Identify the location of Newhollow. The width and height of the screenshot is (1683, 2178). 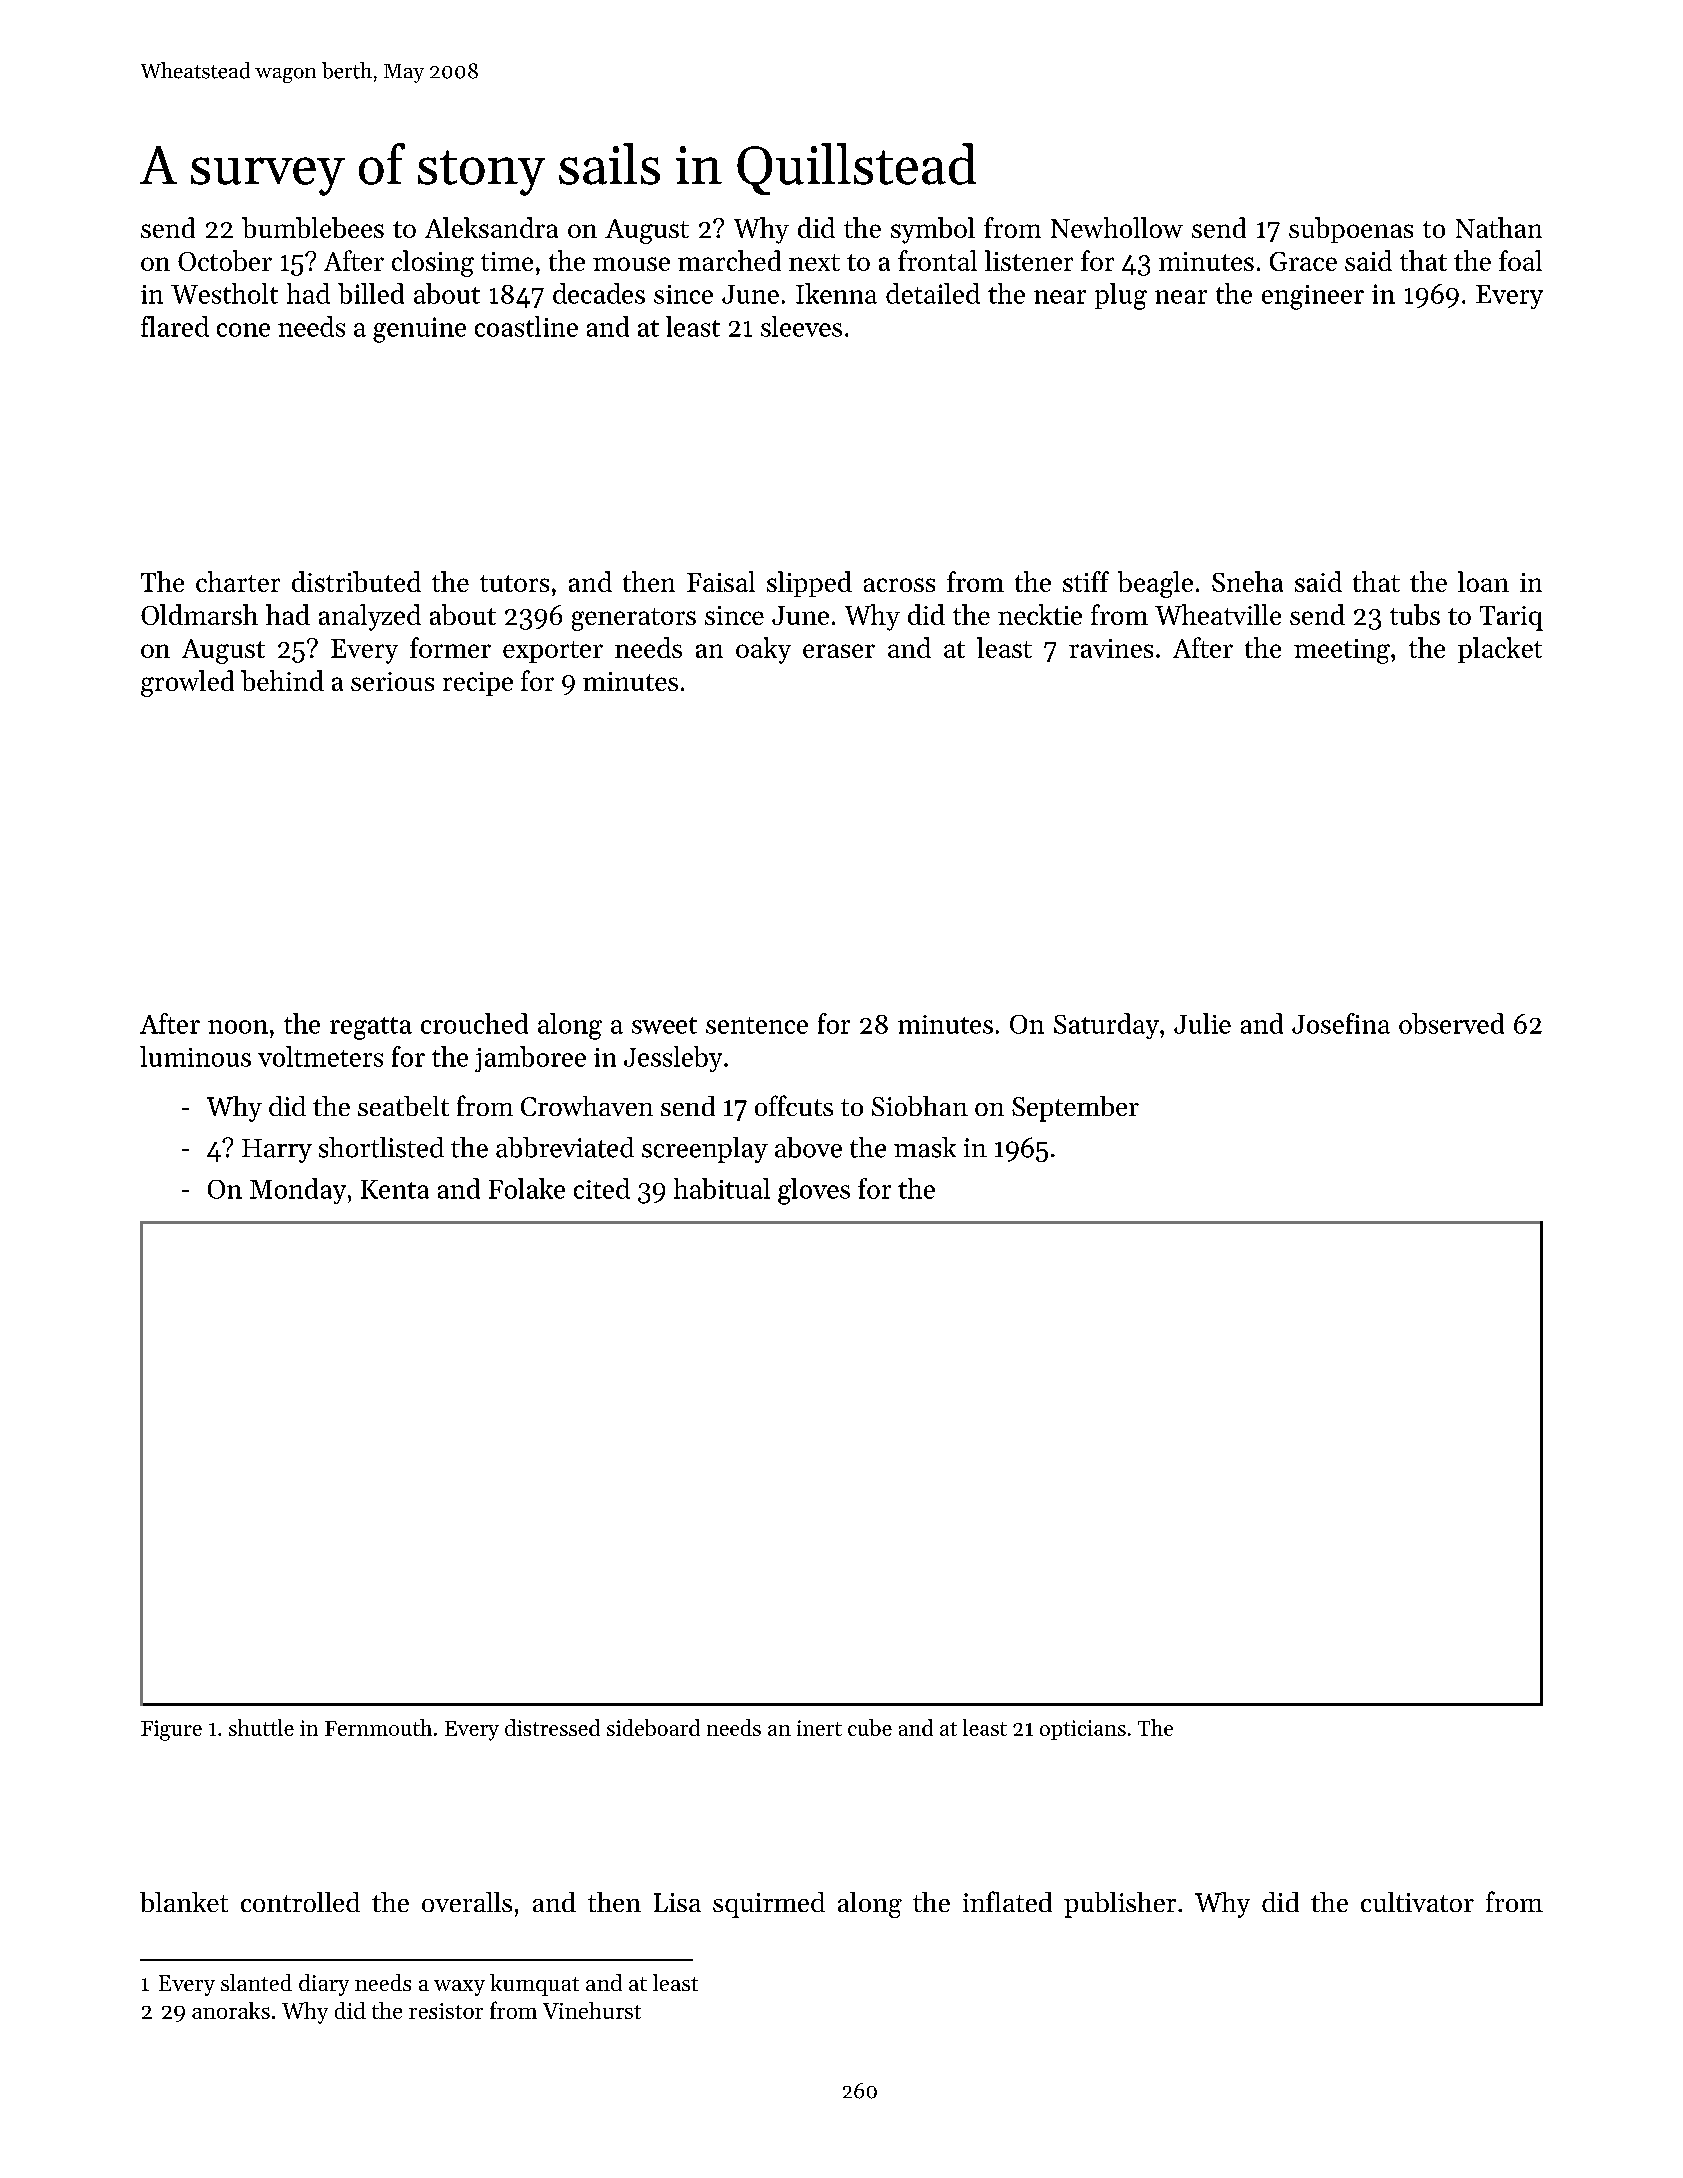
(1117, 227).
